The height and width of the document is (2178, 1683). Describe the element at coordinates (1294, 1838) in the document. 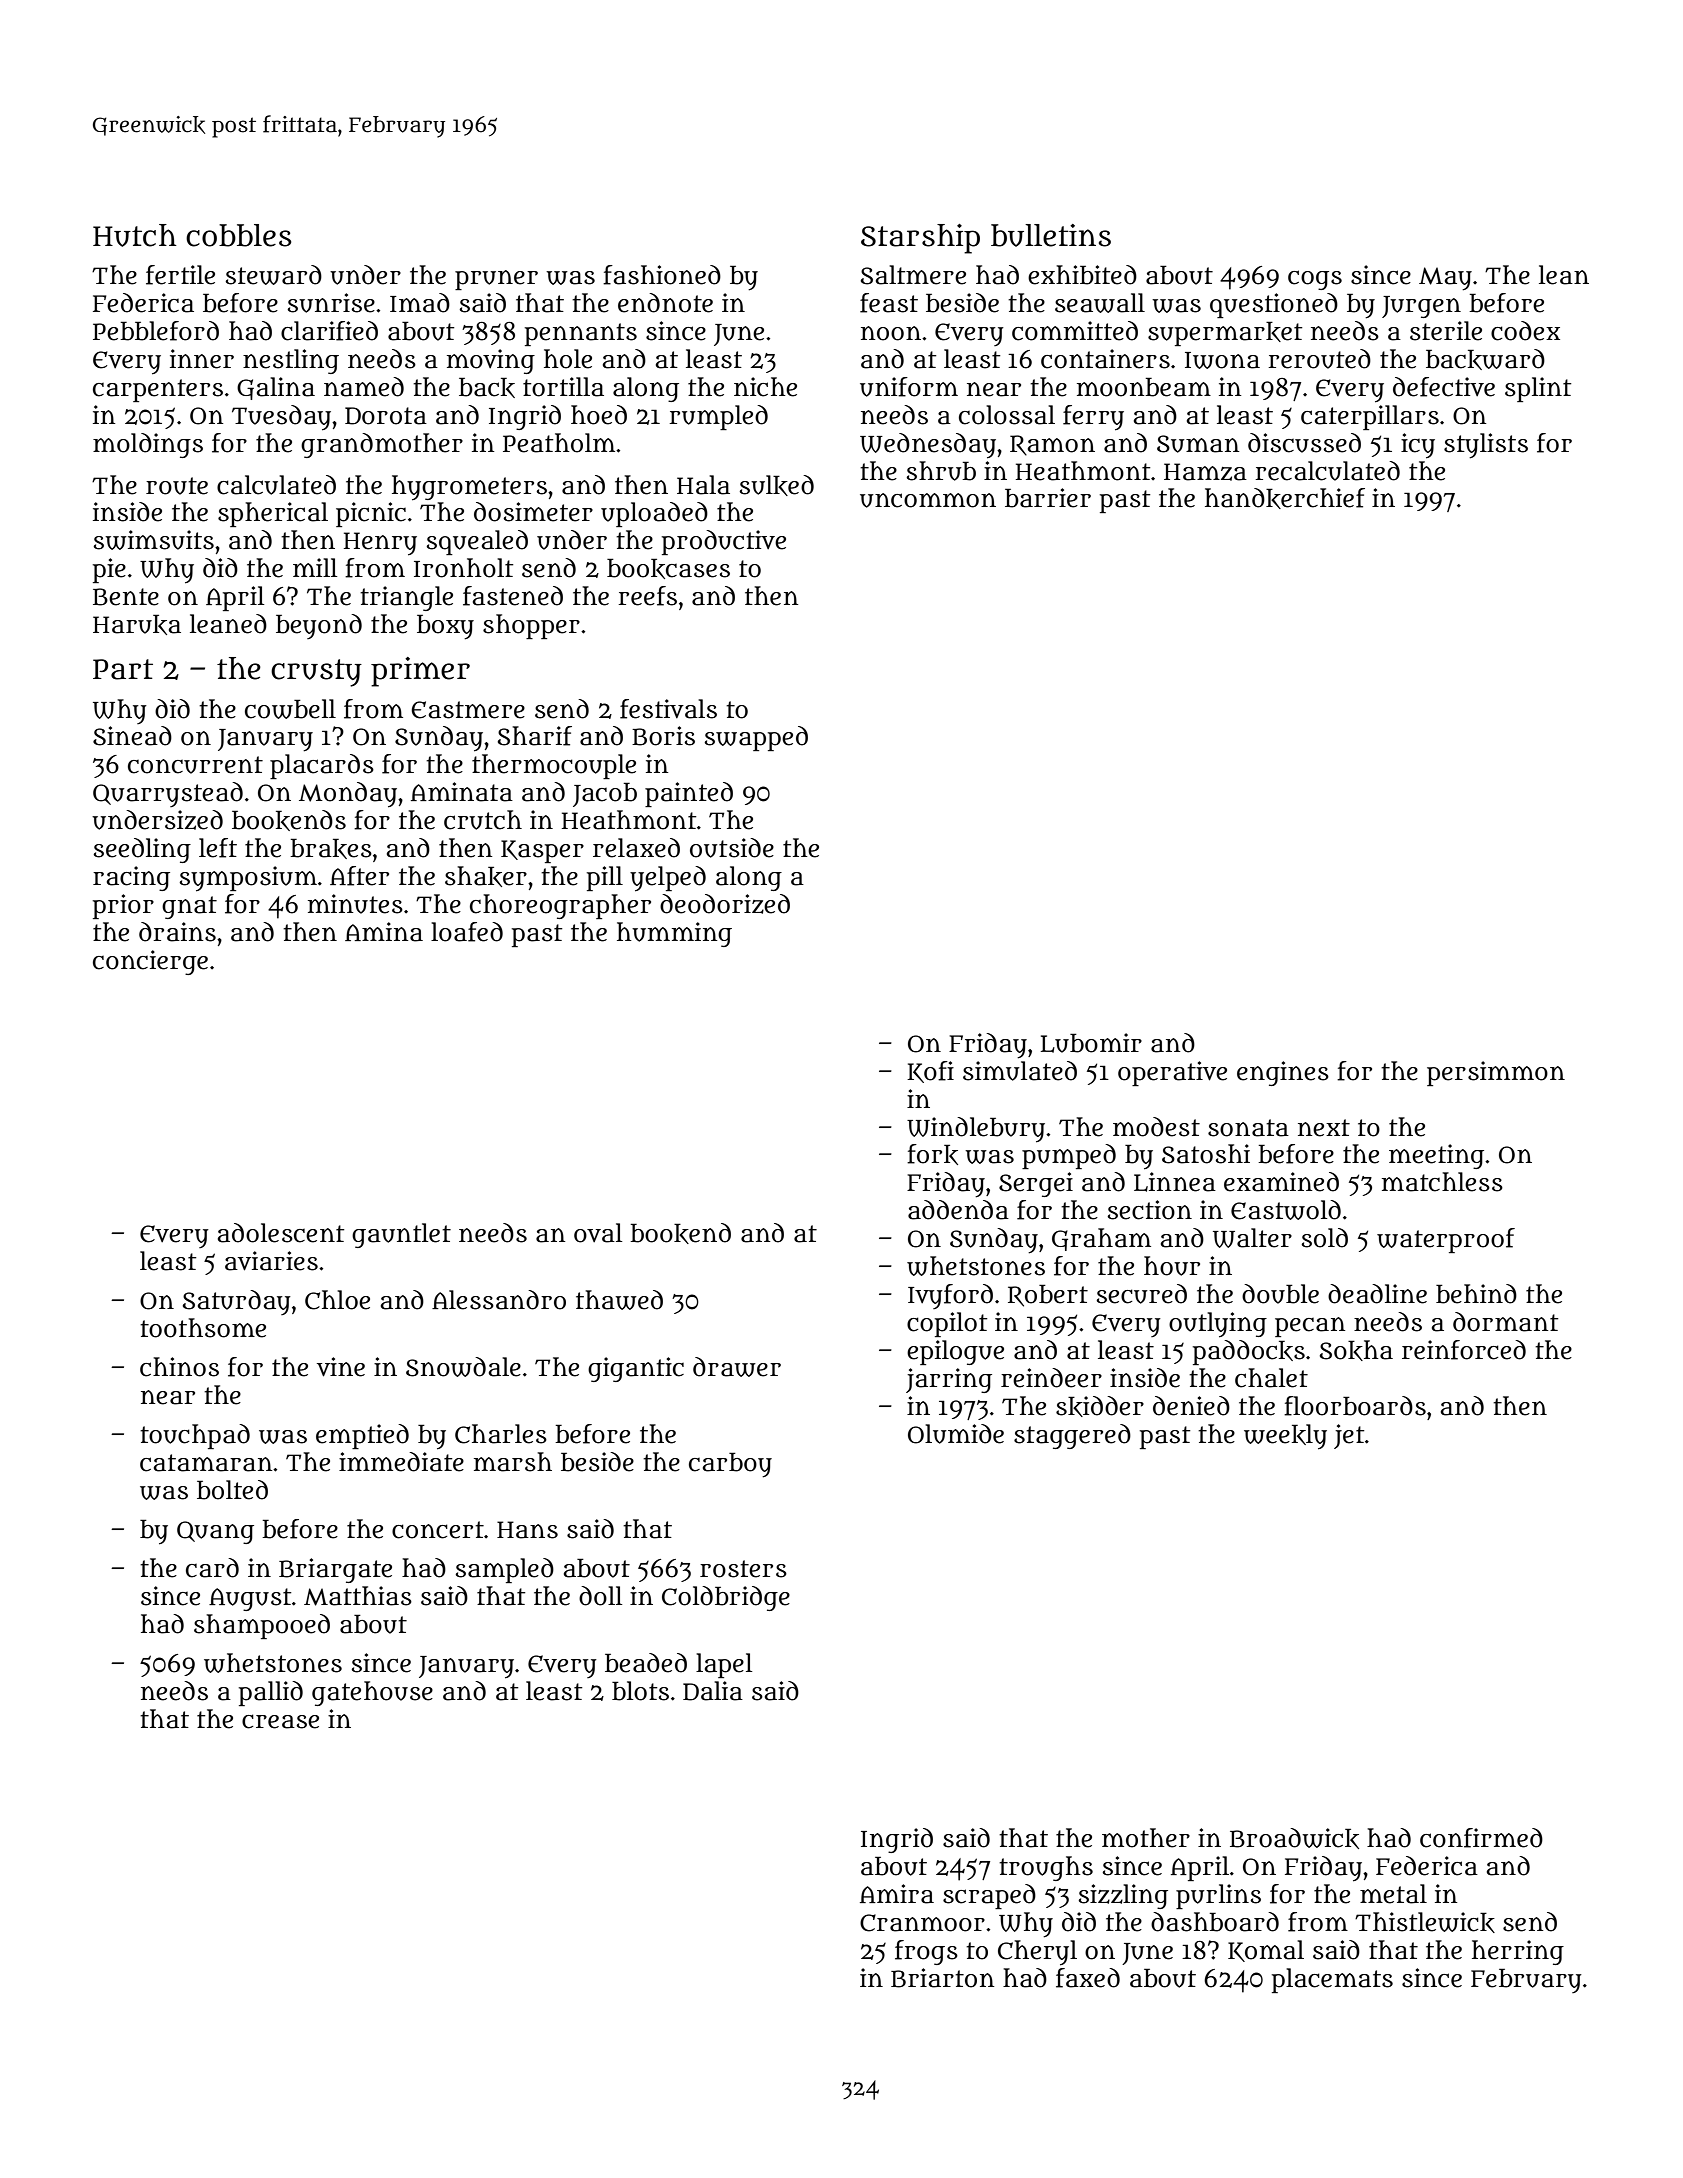

I see `Broadwick` at that location.
